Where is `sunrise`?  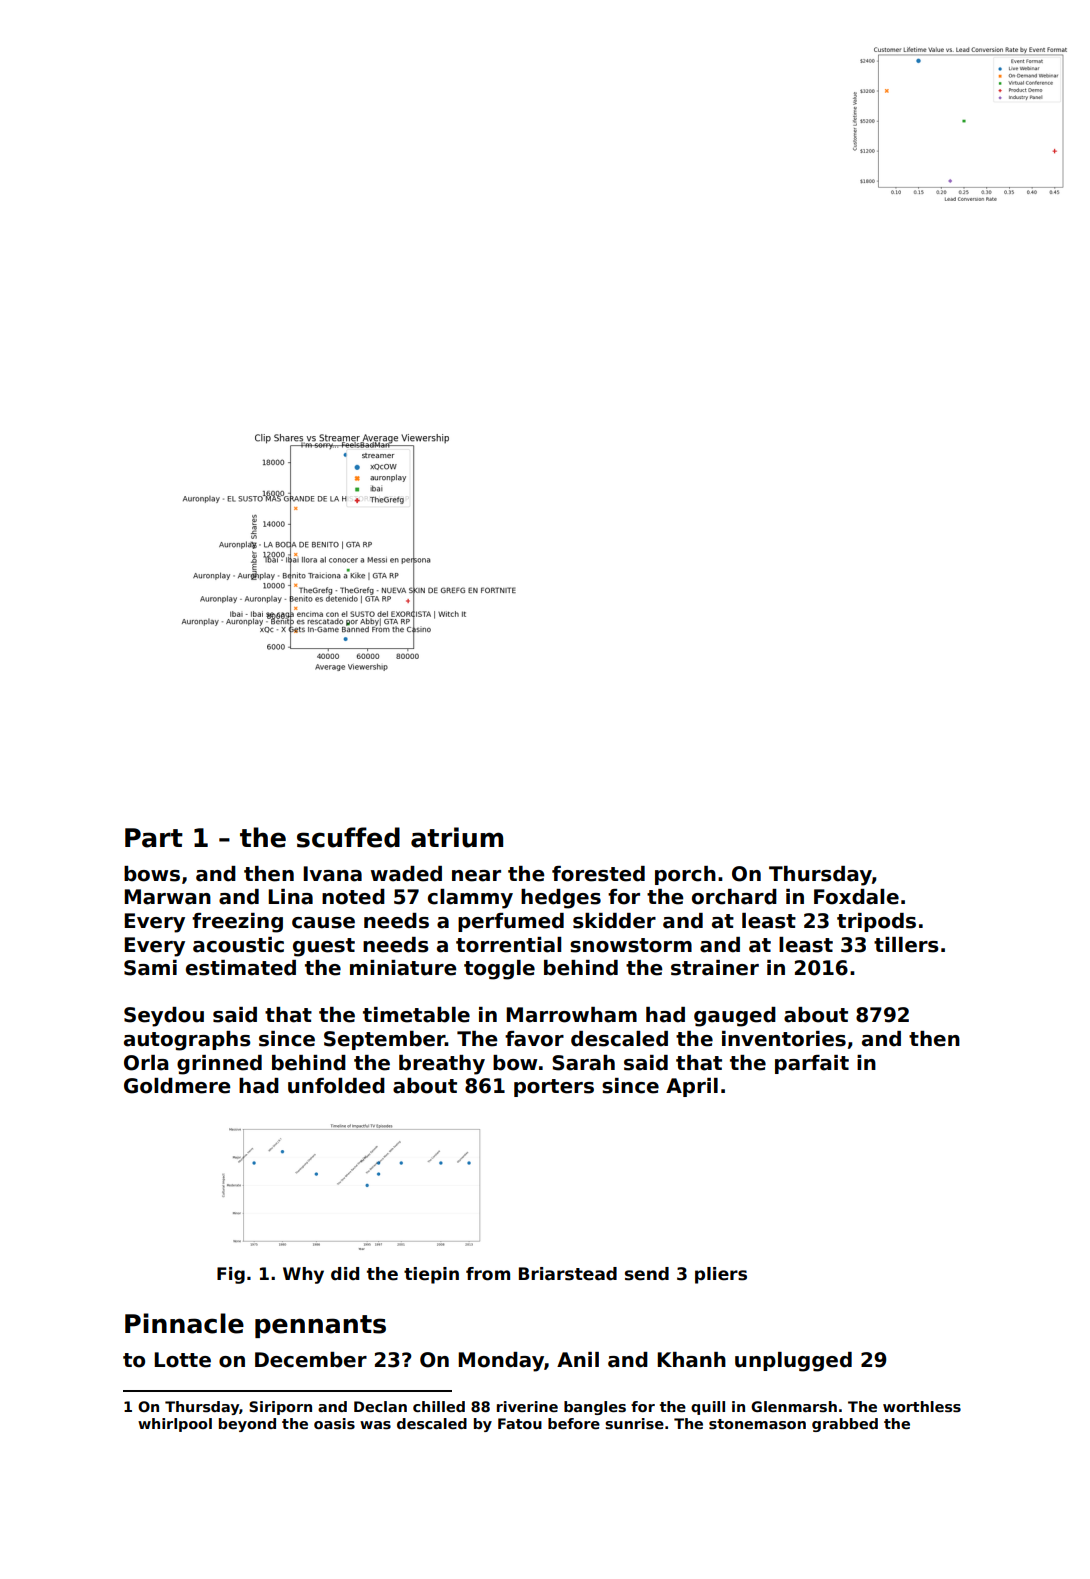
sunrise is located at coordinates (634, 1423).
